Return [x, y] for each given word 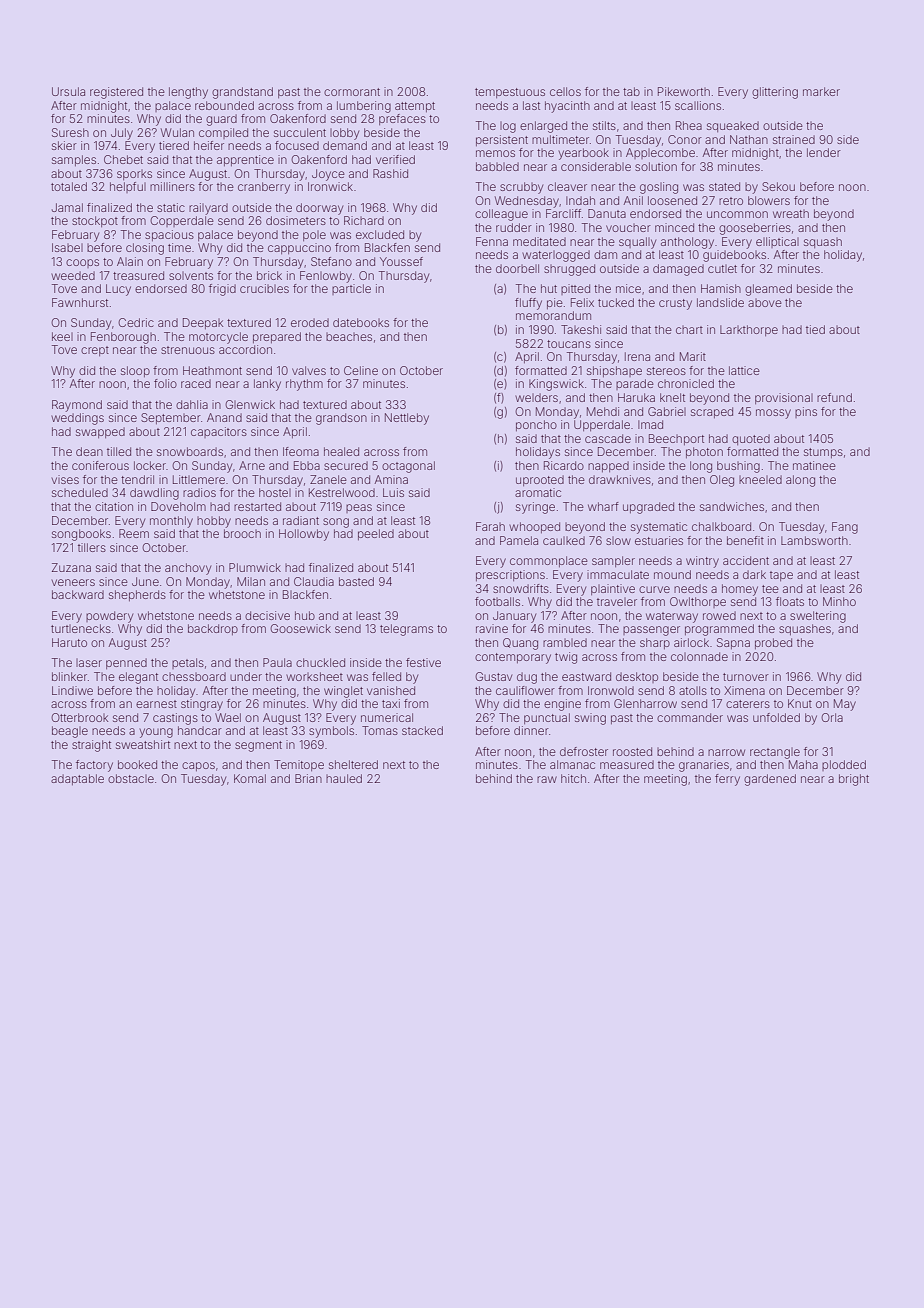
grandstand [242, 93]
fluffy [528, 304]
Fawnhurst [80, 302]
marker [821, 91]
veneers [73, 582]
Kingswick [556, 385]
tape [781, 576]
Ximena [744, 690]
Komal [250, 778]
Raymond [77, 406]
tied [815, 329]
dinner [531, 730]
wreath [791, 214]
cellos [565, 91]
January [514, 617]
